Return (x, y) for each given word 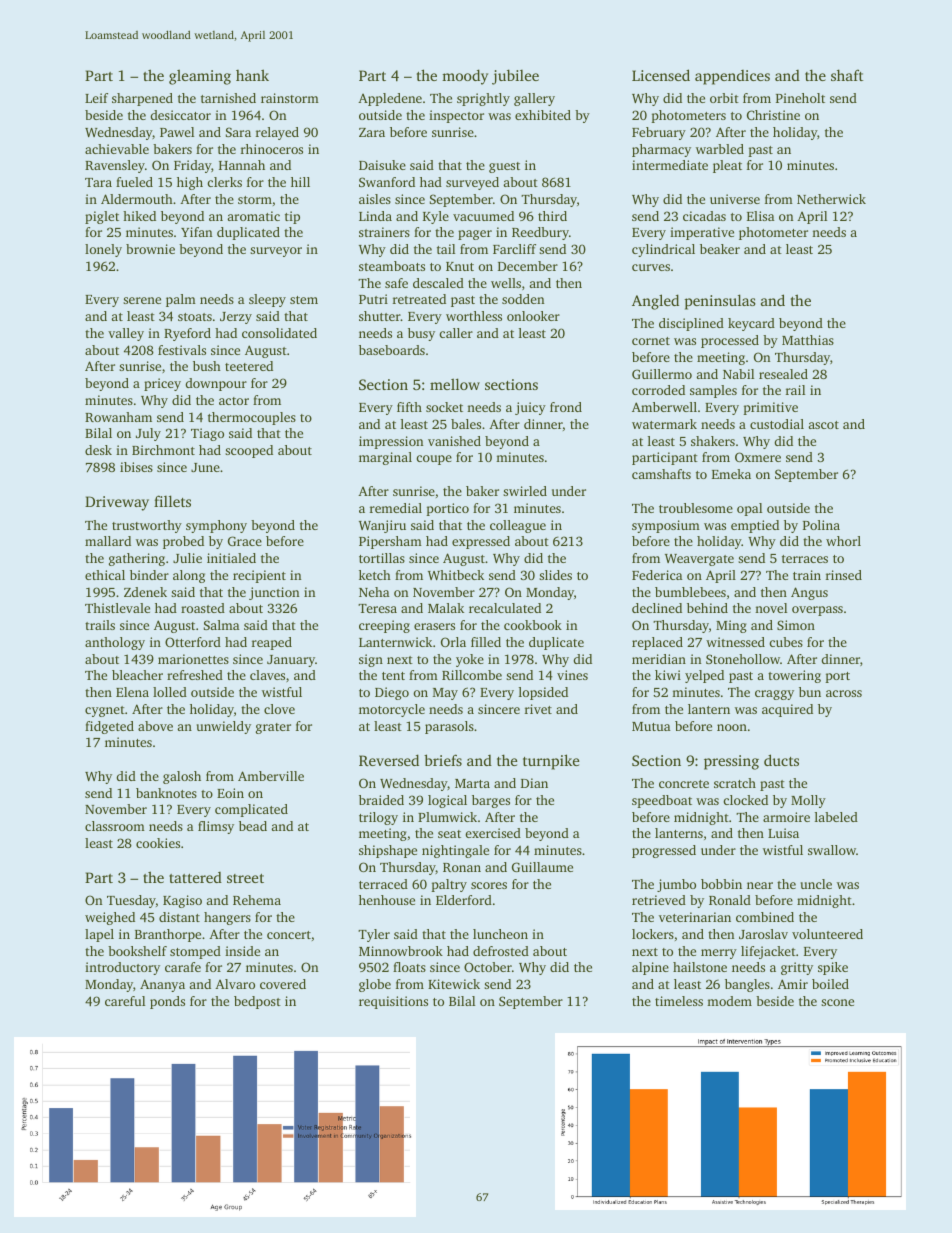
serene (142, 300)
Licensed (661, 75)
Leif (96, 98)
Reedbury (540, 233)
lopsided (543, 693)
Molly (808, 801)
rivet (538, 709)
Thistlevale (117, 608)
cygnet (105, 711)
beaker (720, 249)
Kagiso (182, 901)
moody (465, 77)
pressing (731, 762)
